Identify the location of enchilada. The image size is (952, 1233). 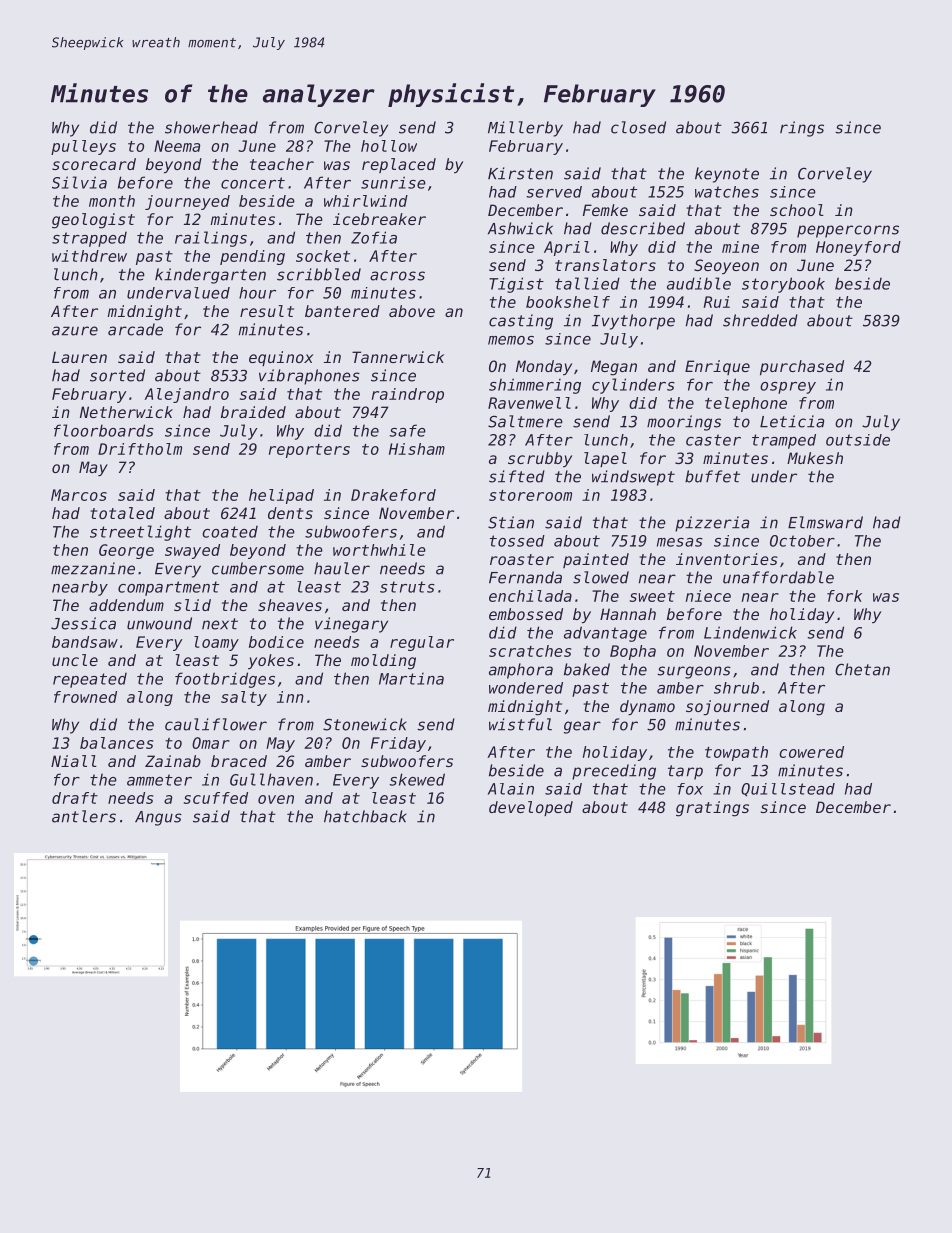
(530, 596).
